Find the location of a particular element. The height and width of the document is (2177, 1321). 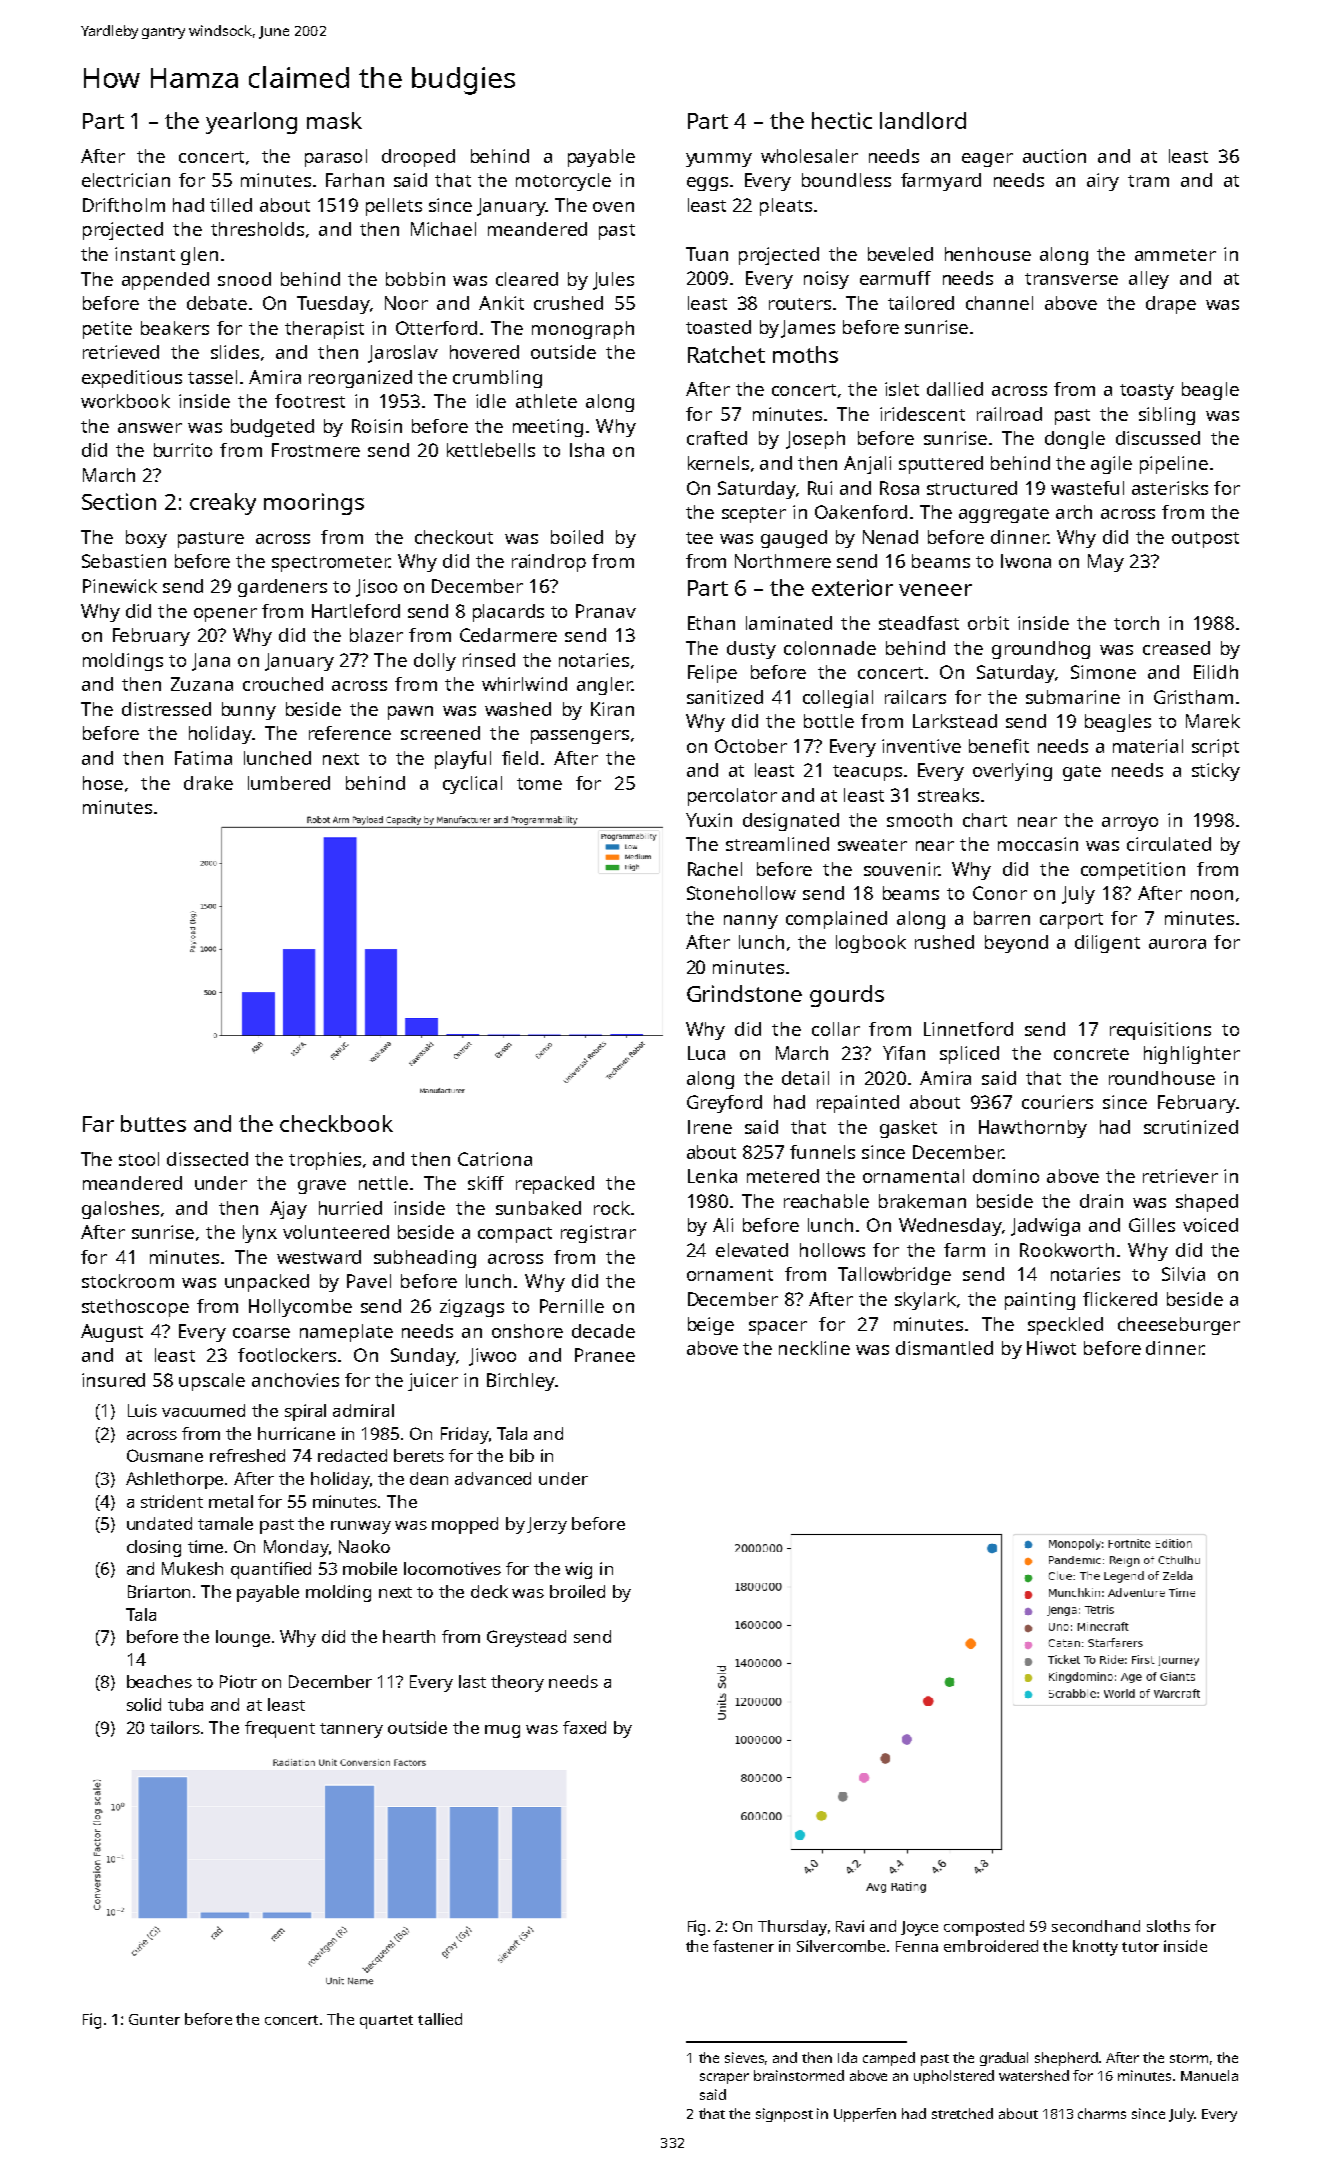

admiral is located at coordinates (363, 1410).
